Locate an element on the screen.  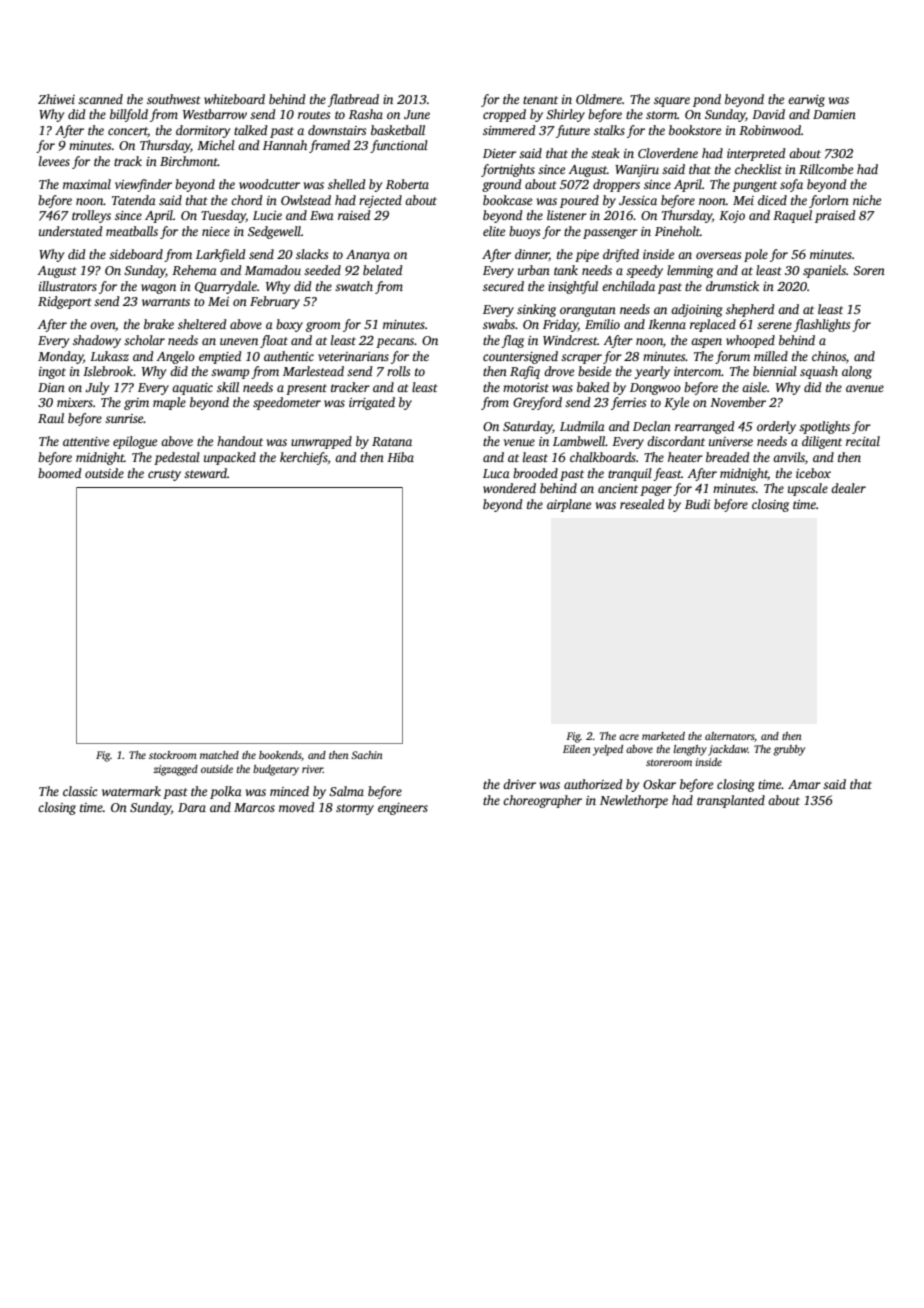
matched is located at coordinates (219, 755).
